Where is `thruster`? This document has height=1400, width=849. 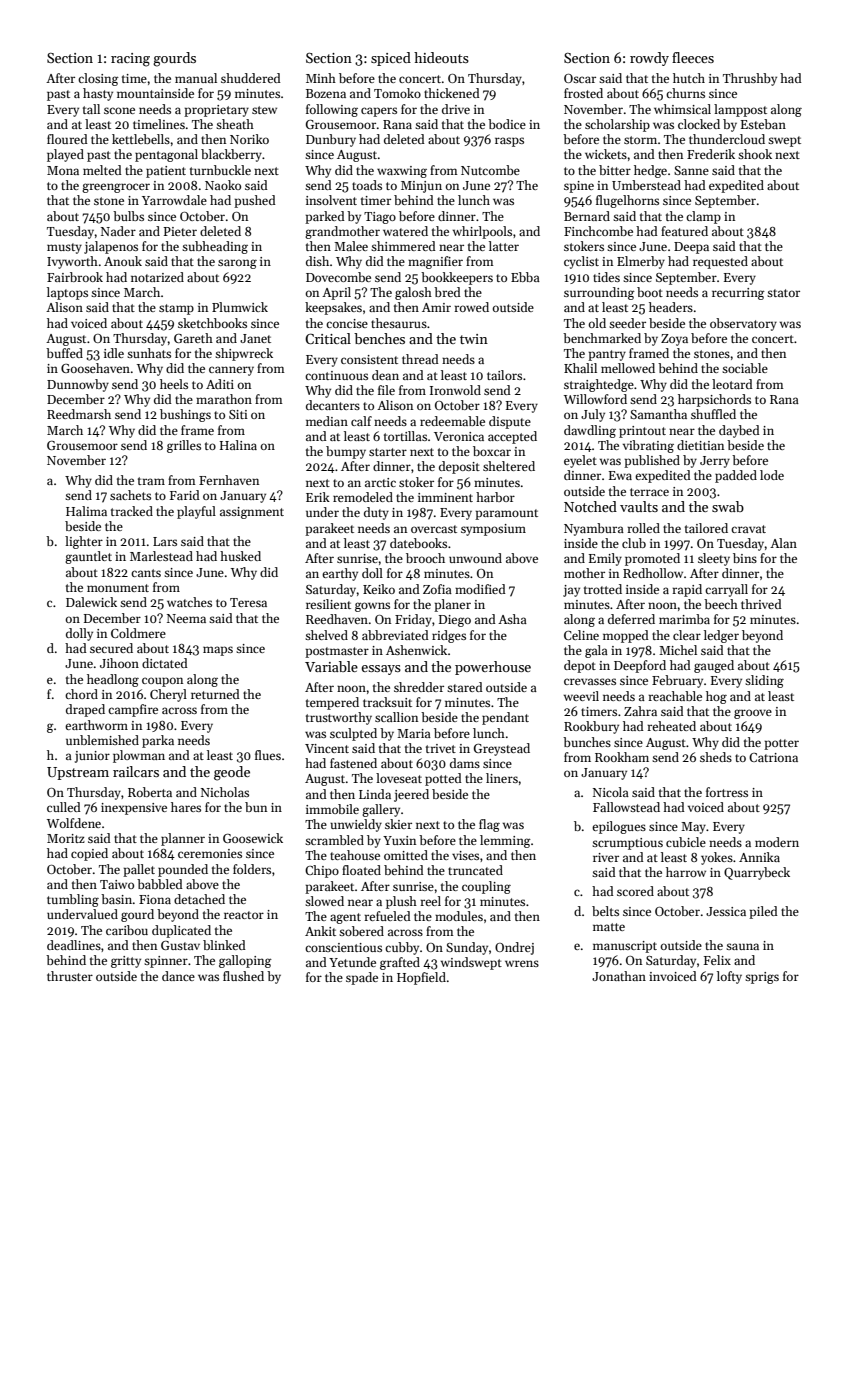
thruster is located at coordinates (70, 976).
